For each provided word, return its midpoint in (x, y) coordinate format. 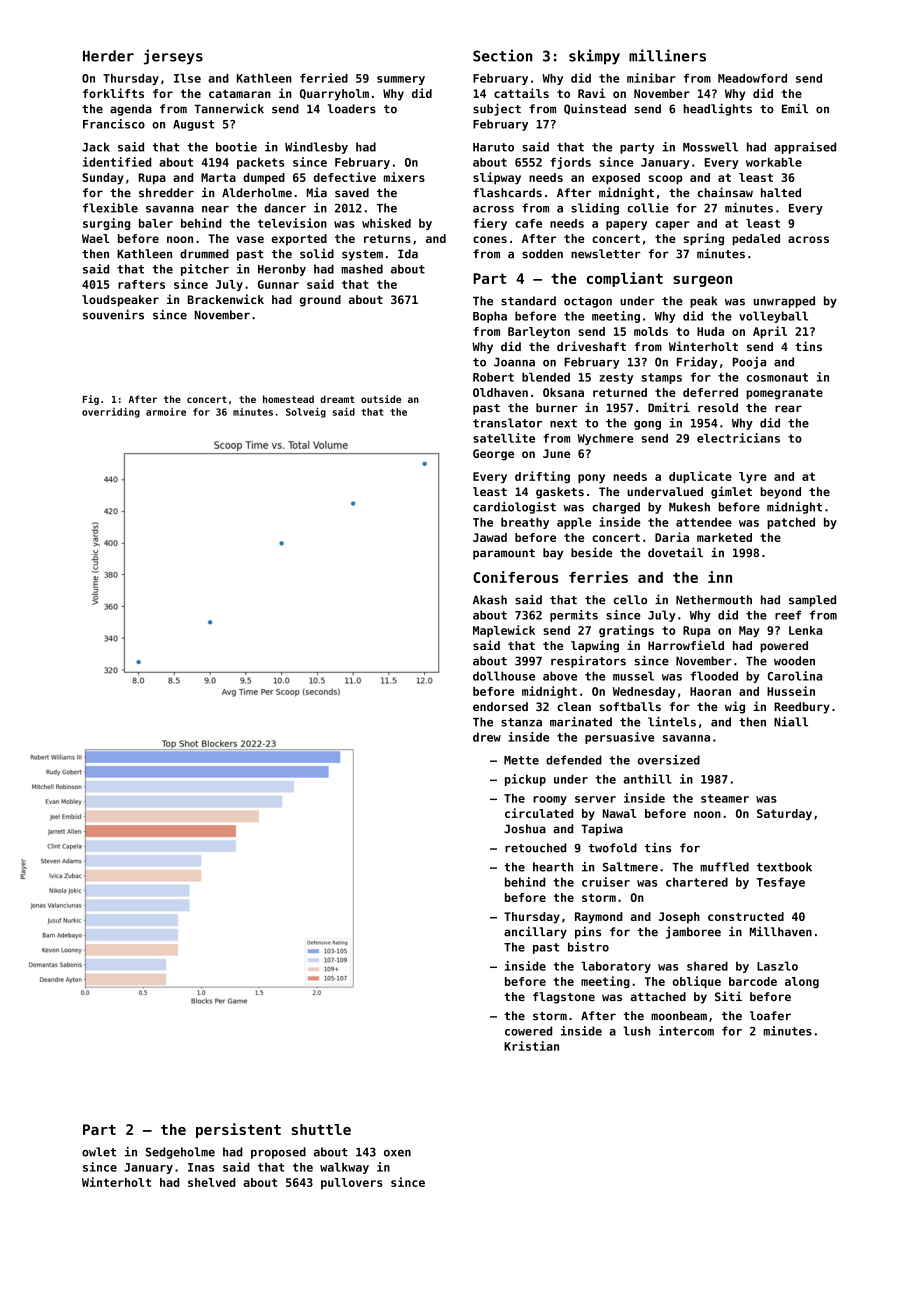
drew (487, 737)
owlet (99, 1152)
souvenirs (113, 315)
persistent (238, 1130)
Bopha (490, 317)
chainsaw (725, 192)
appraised (805, 148)
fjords (570, 163)
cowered (528, 1031)
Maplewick (504, 631)
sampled (812, 601)
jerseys (173, 57)
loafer (770, 1016)
